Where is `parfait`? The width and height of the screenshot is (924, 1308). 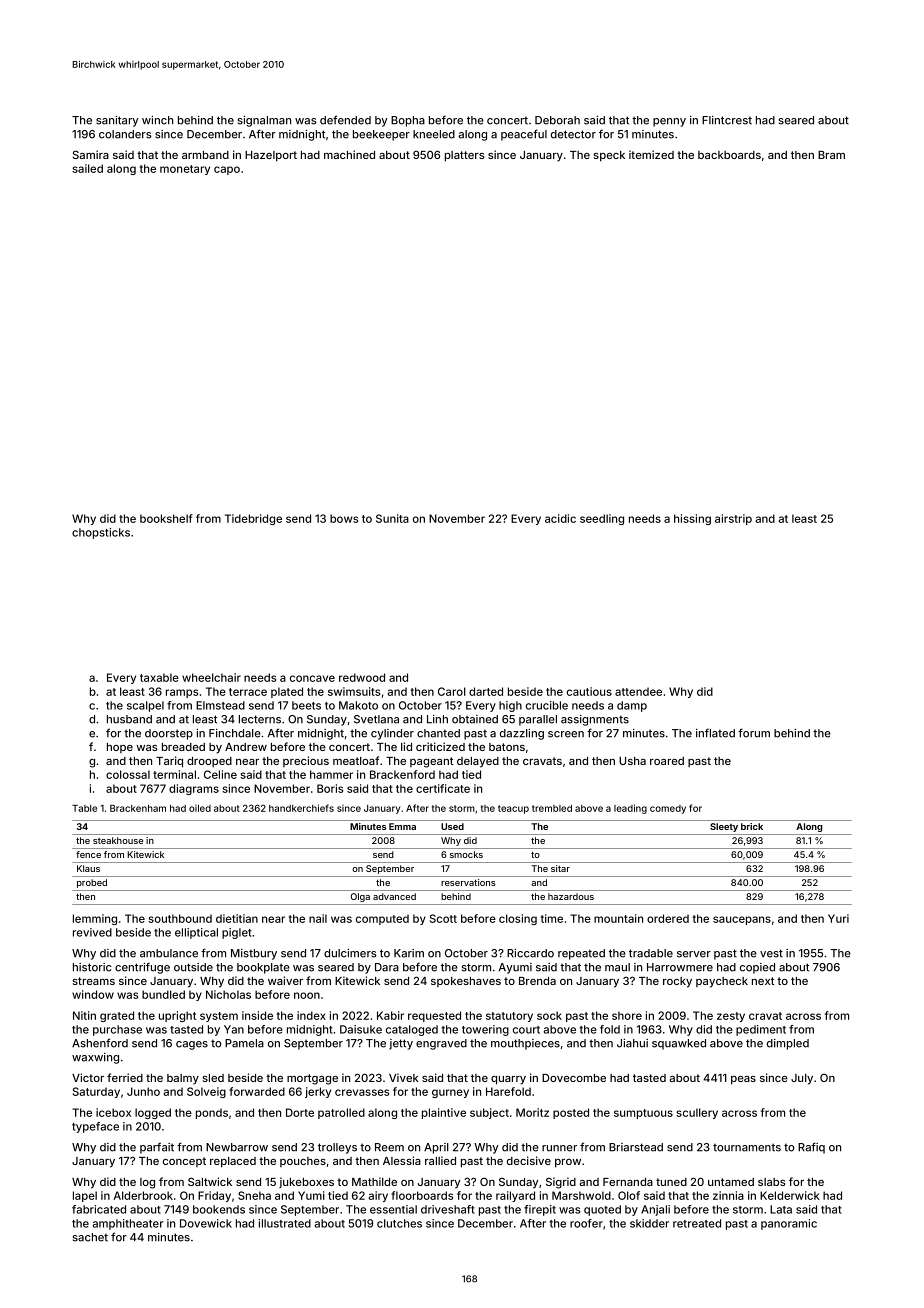 parfait is located at coordinates (157, 1148).
